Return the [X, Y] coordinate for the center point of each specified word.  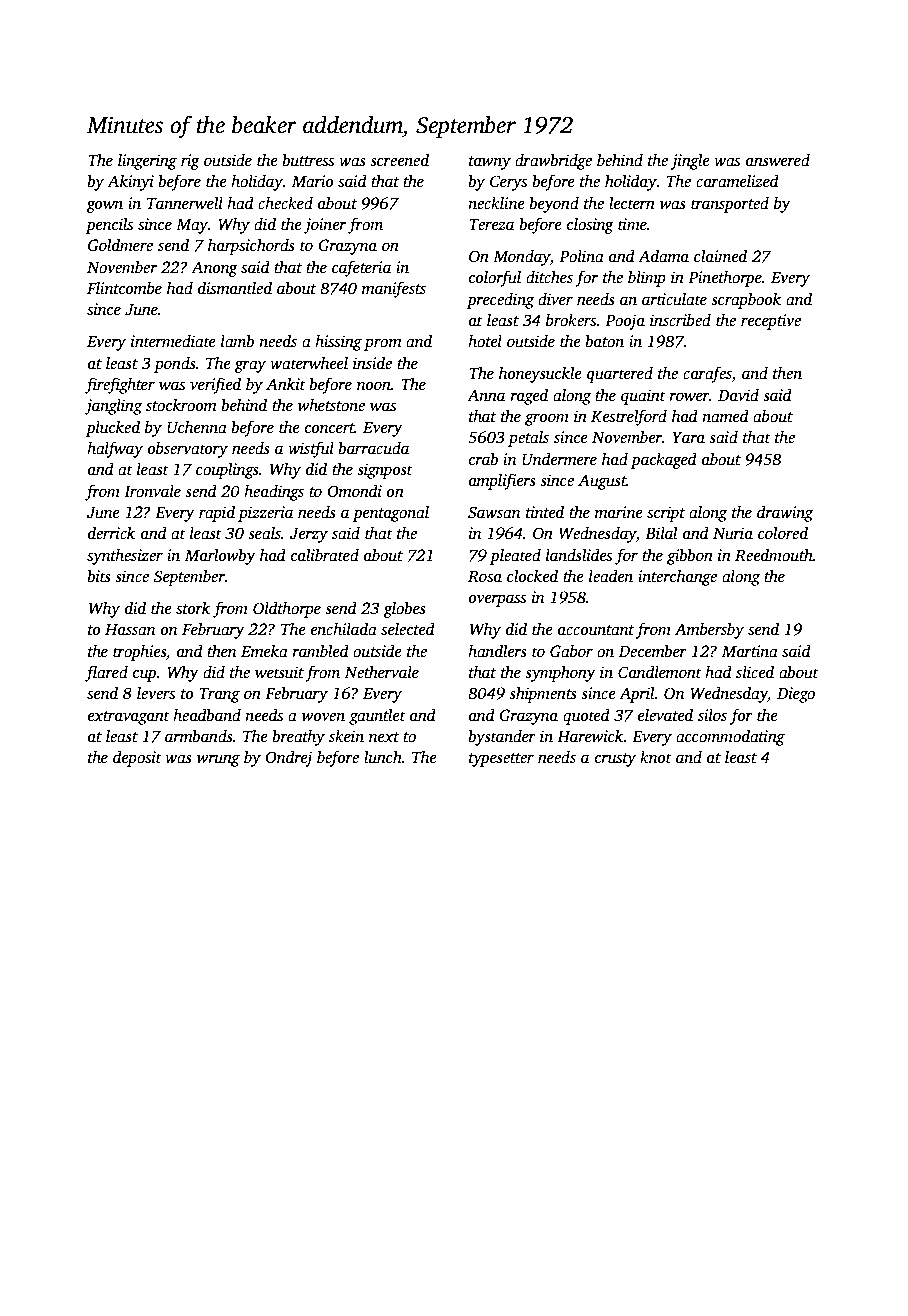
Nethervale [382, 672]
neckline [496, 203]
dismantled [235, 288]
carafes [707, 374]
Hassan [130, 630]
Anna [486, 395]
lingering [147, 162]
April [637, 695]
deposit [137, 759]
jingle [690, 162]
